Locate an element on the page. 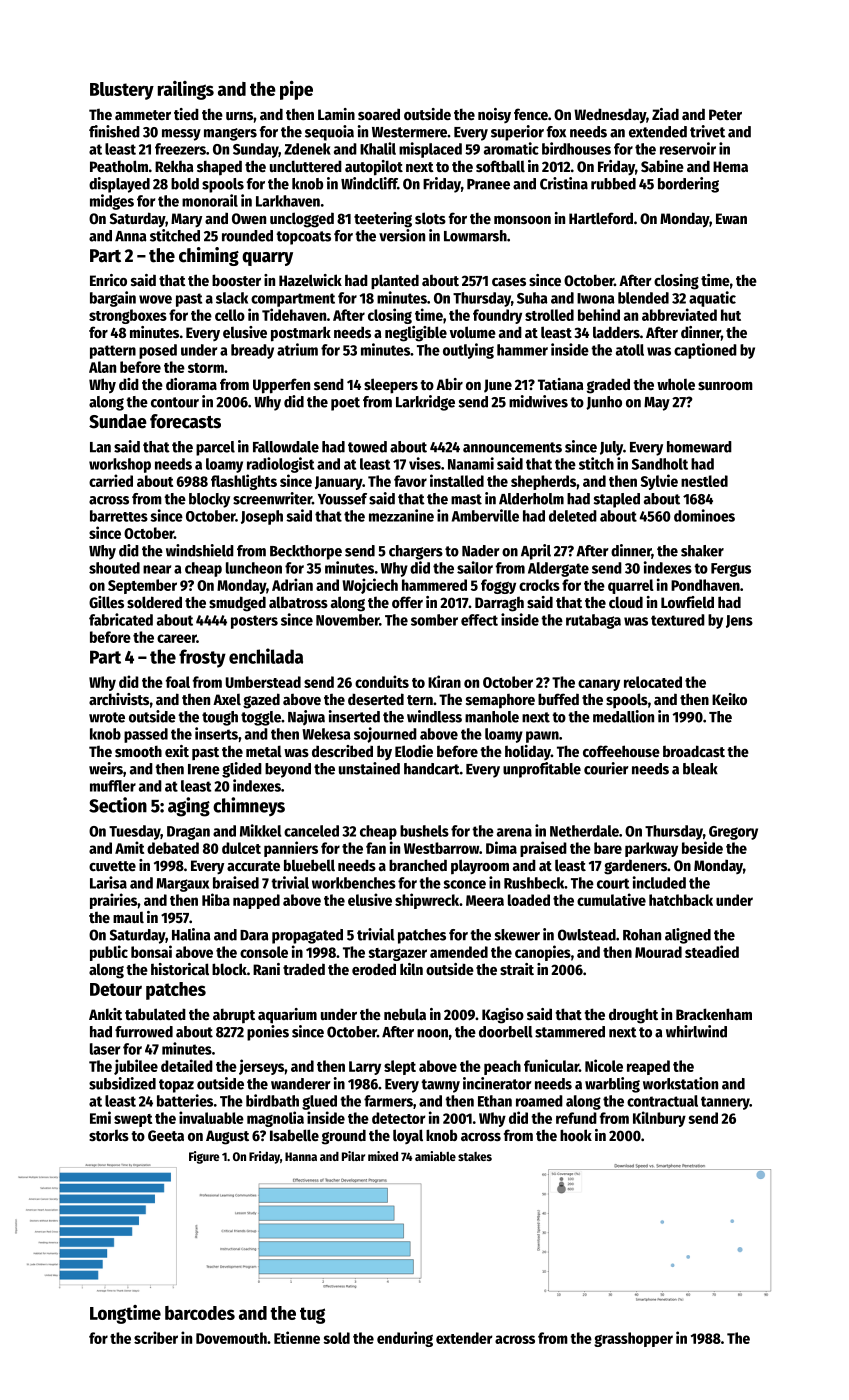  nestled is located at coordinates (704, 481).
